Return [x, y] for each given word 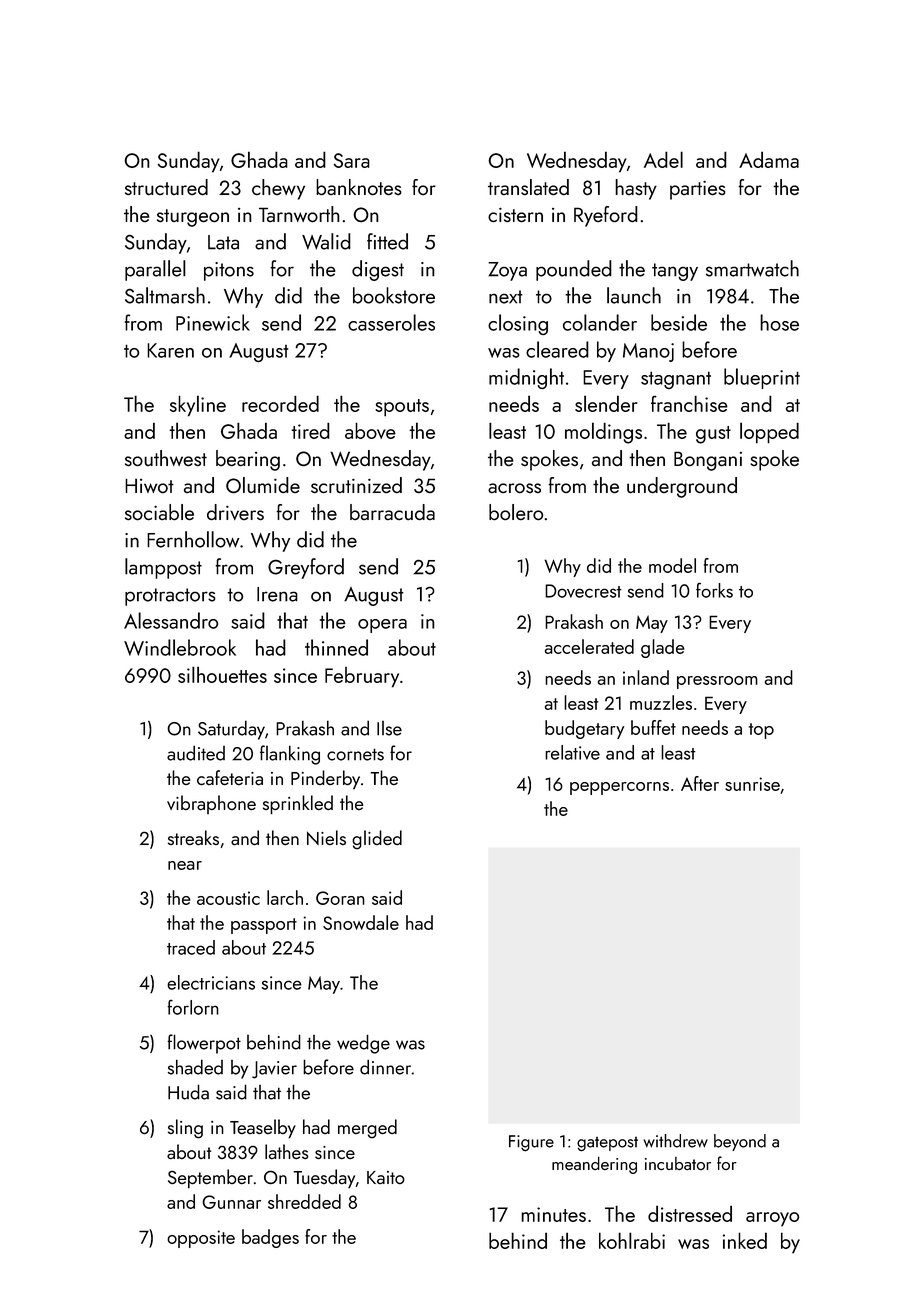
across [514, 488]
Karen [170, 350]
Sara [352, 160]
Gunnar [232, 1202]
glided [377, 840]
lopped [769, 433]
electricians [211, 982]
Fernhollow [193, 539]
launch [634, 295]
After [700, 783]
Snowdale [361, 922]
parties [698, 190]
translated [528, 187]
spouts [402, 408]
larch [285, 897]
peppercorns [619, 788]
